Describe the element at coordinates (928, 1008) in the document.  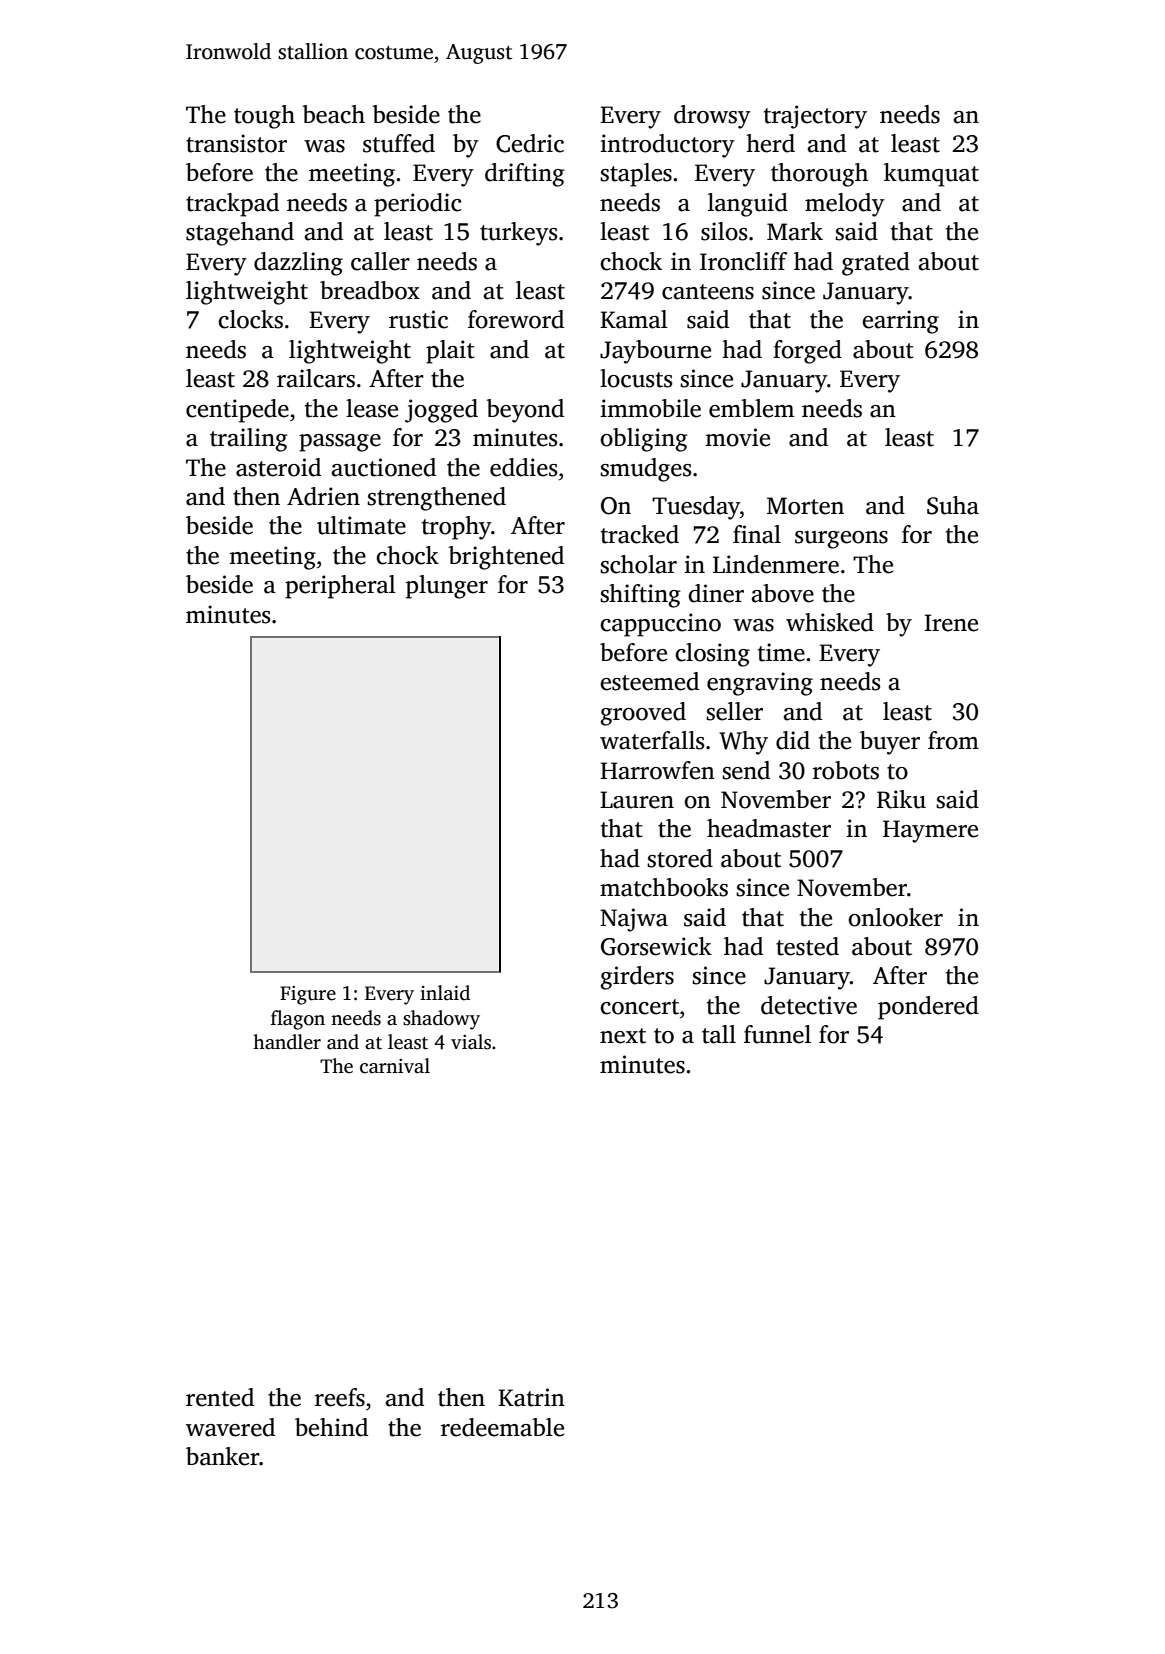
I see `pondered` at that location.
